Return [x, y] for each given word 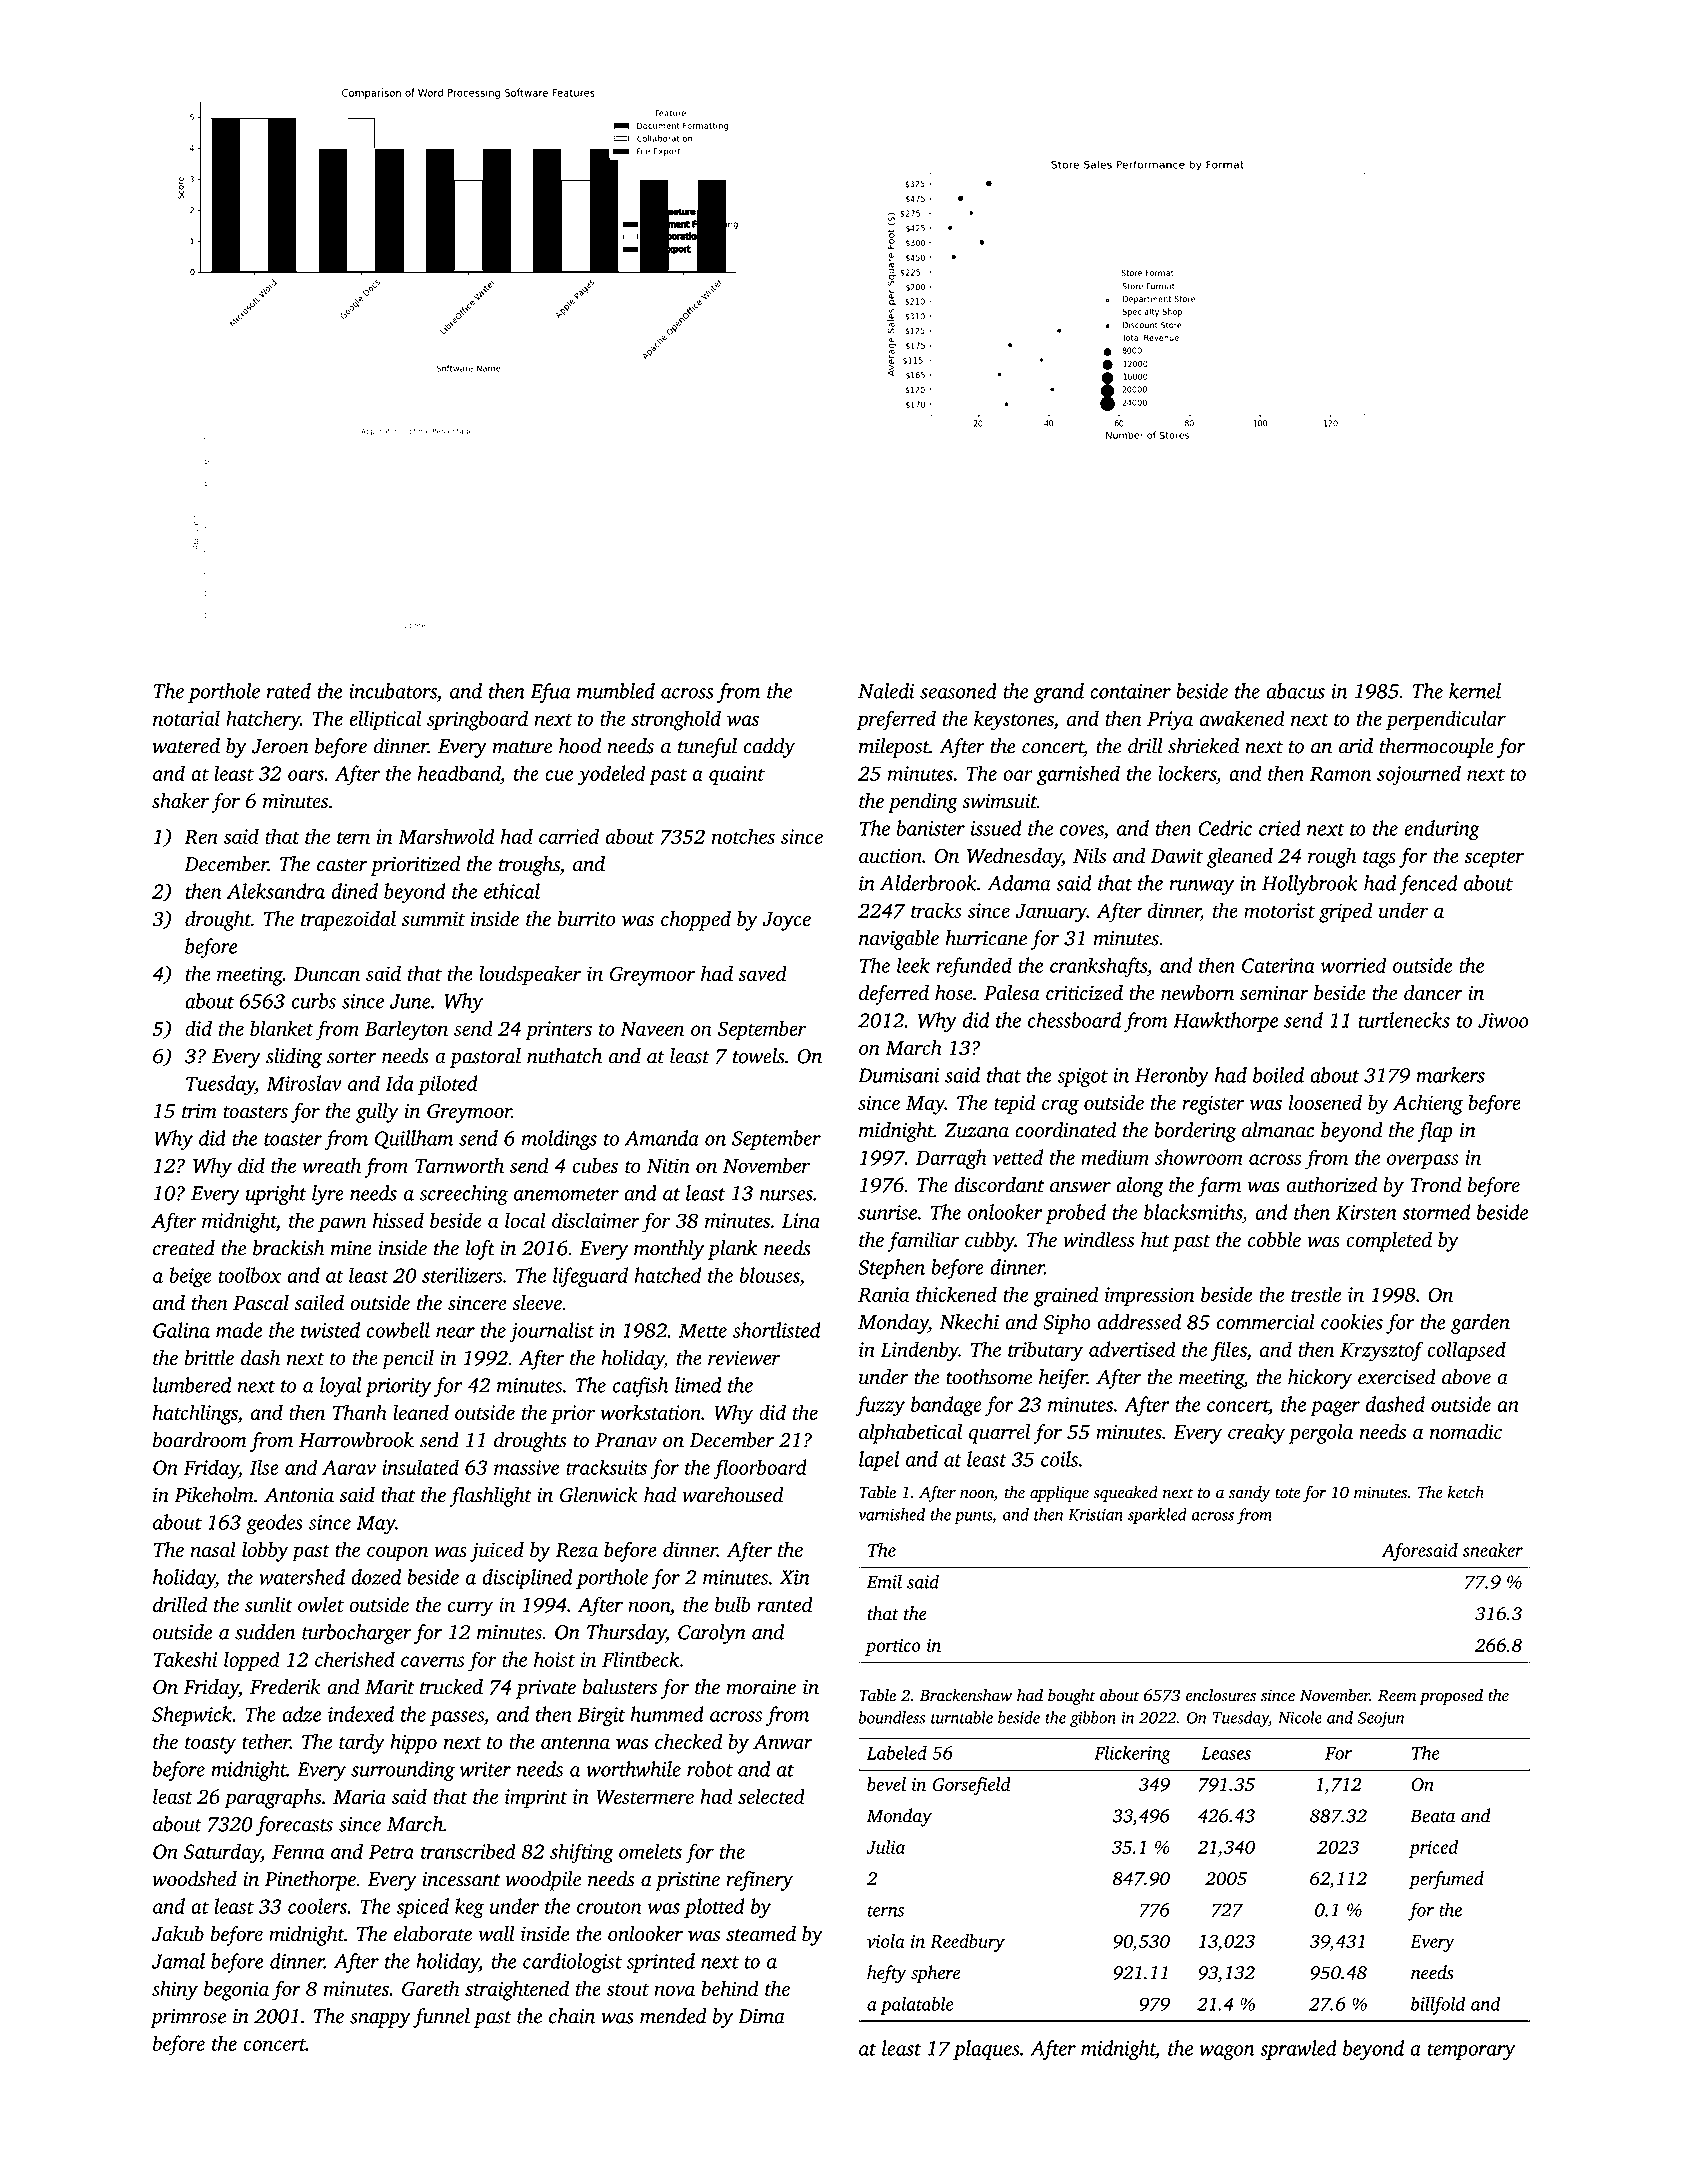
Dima [761, 2016]
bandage [946, 1406]
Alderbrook [928, 883]
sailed [319, 1303]
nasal [213, 1550]
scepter [1494, 859]
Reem [1397, 1696]
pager [1335, 1409]
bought [1071, 1697]
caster [342, 865]
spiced [423, 1908]
